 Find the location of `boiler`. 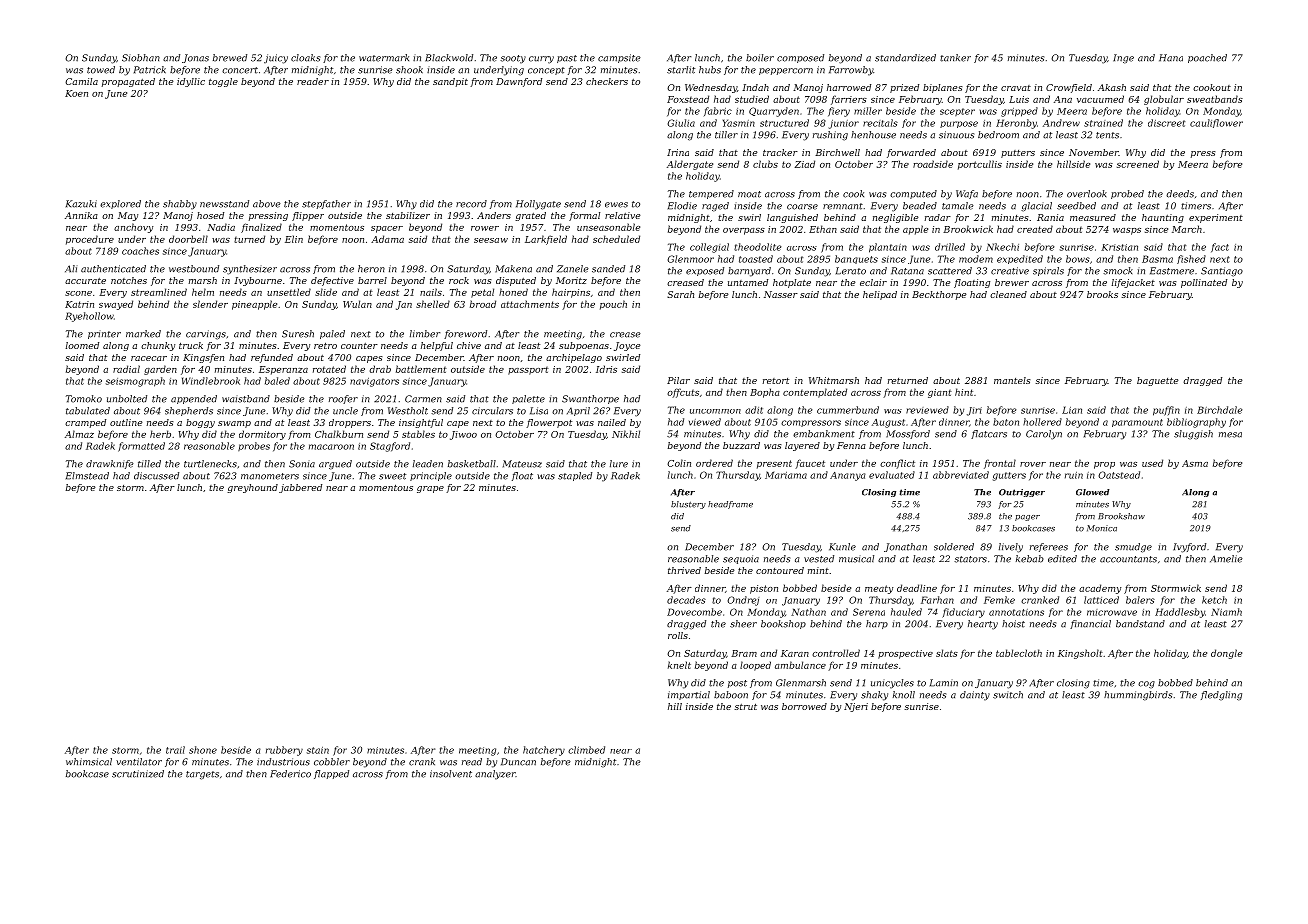

boiler is located at coordinates (760, 58).
